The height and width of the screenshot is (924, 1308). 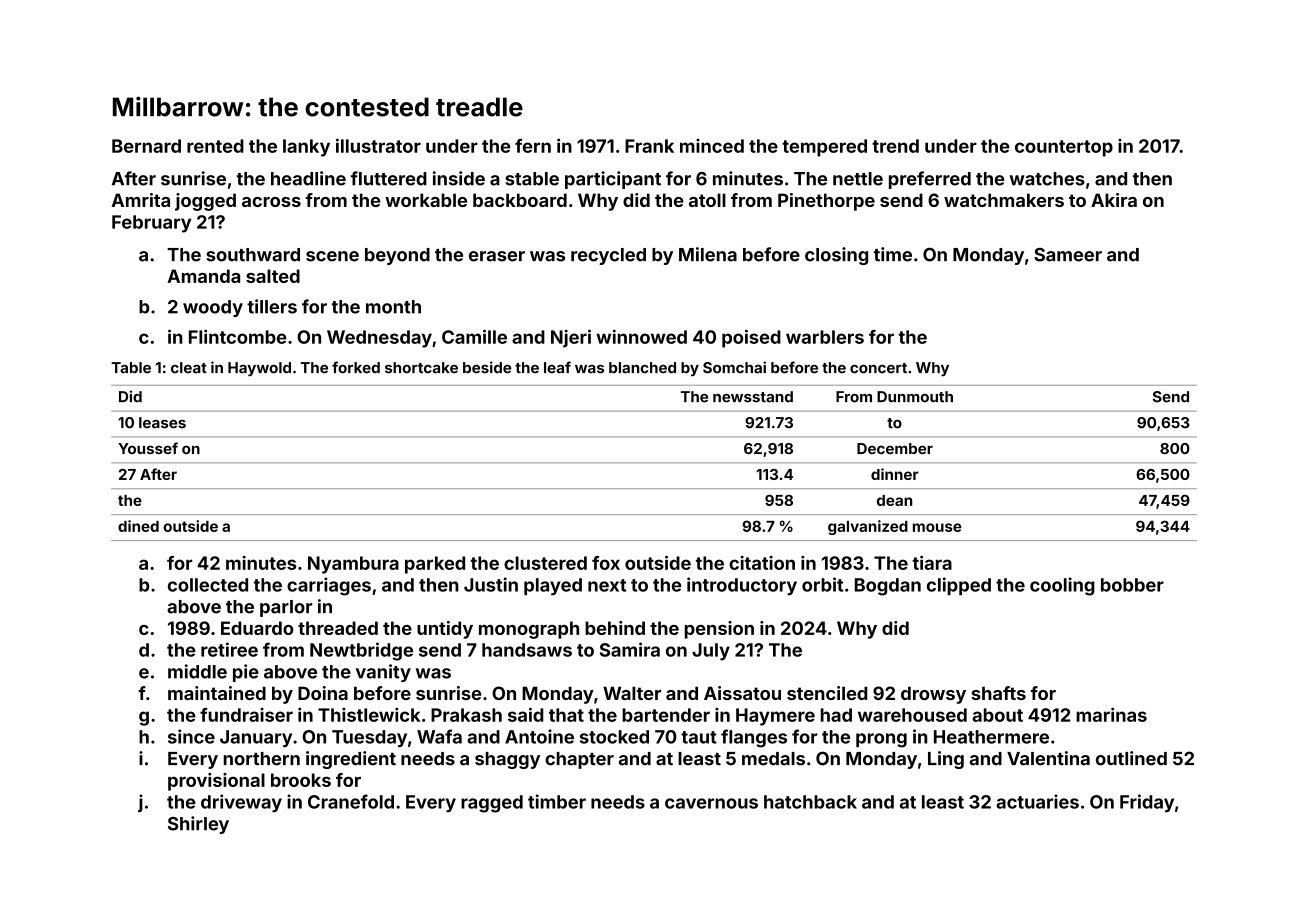 I want to click on Pinethorpe, so click(x=826, y=202).
